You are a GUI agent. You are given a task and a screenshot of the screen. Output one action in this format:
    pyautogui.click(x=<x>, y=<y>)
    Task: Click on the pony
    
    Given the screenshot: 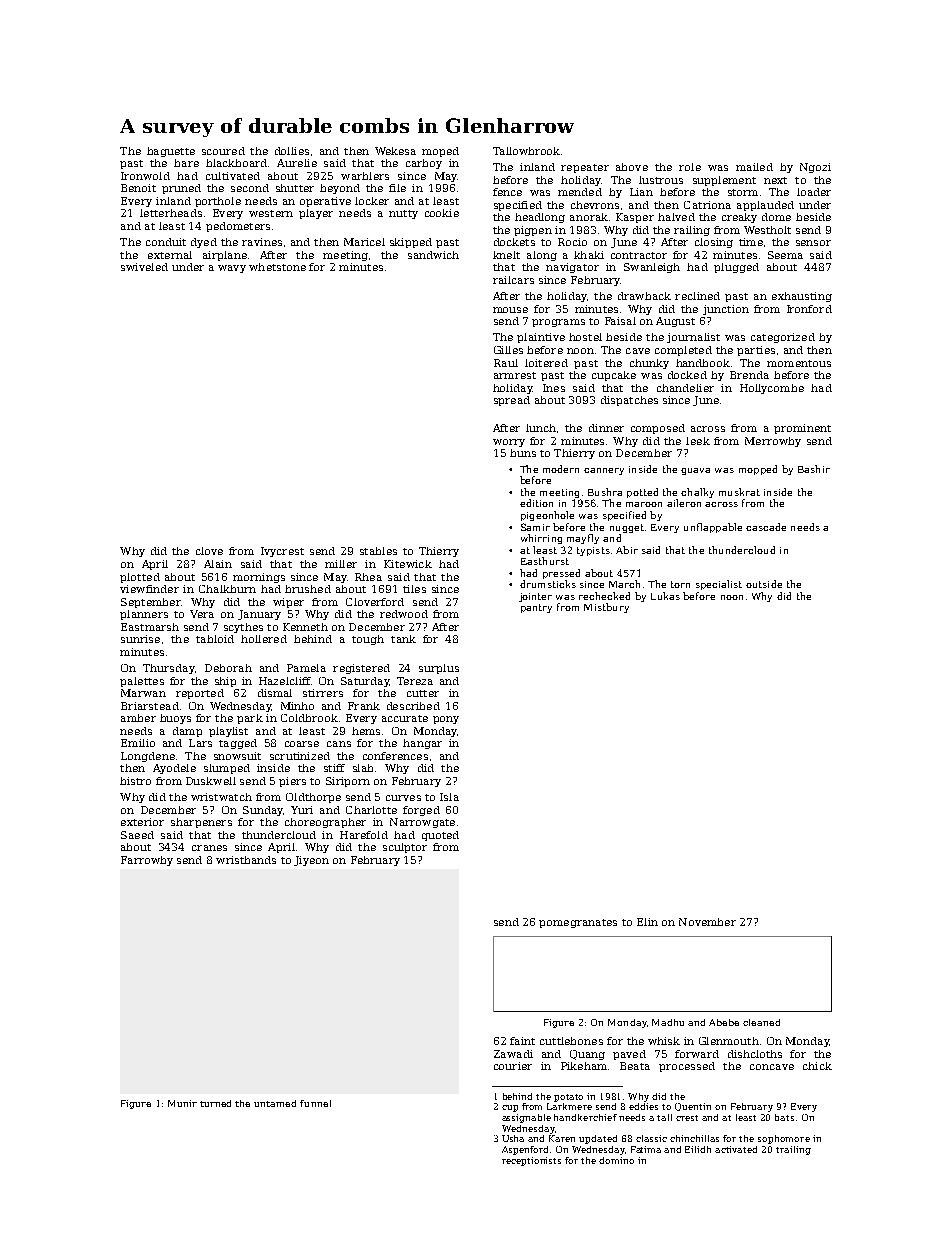 What is the action you would take?
    pyautogui.click(x=446, y=720)
